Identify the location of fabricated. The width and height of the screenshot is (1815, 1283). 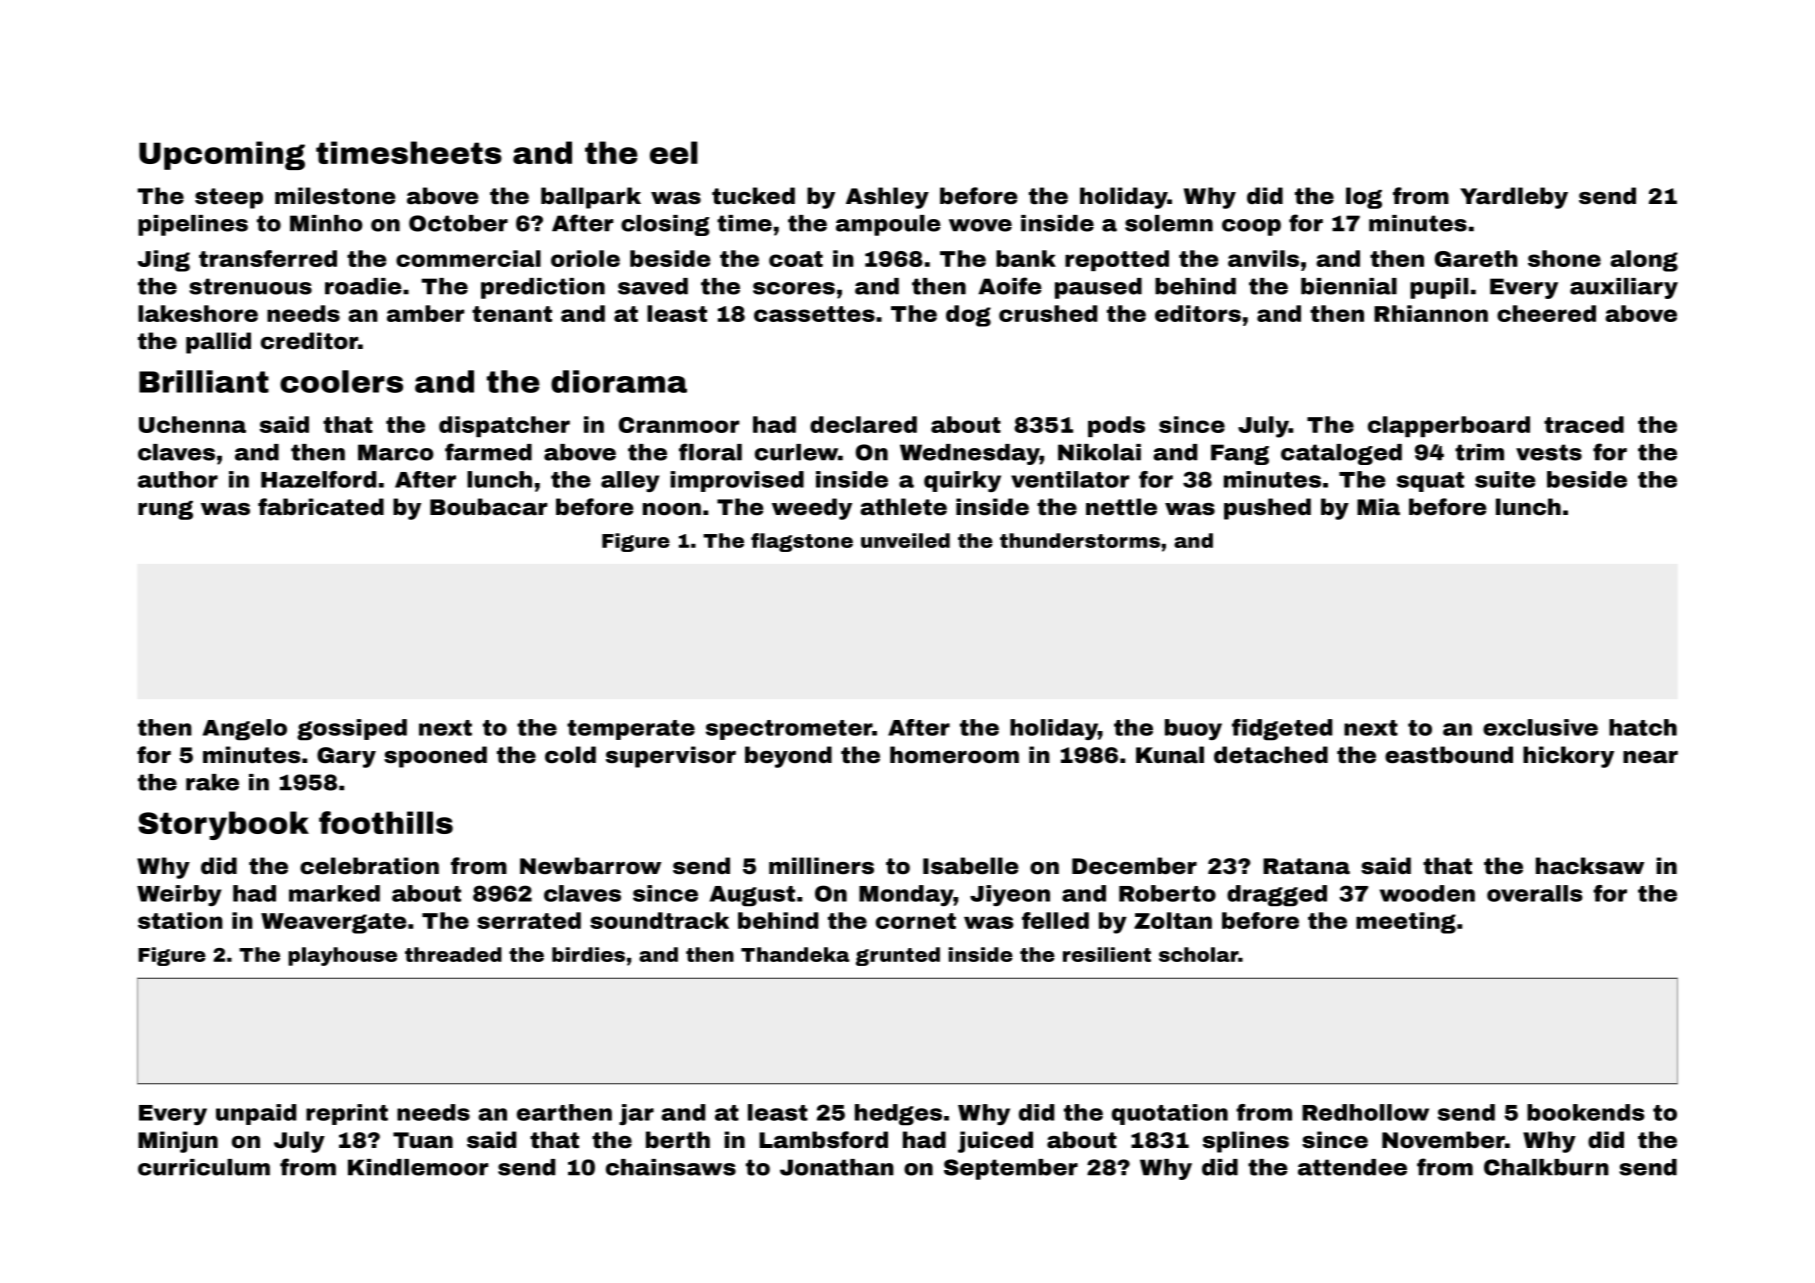
(321, 507).
